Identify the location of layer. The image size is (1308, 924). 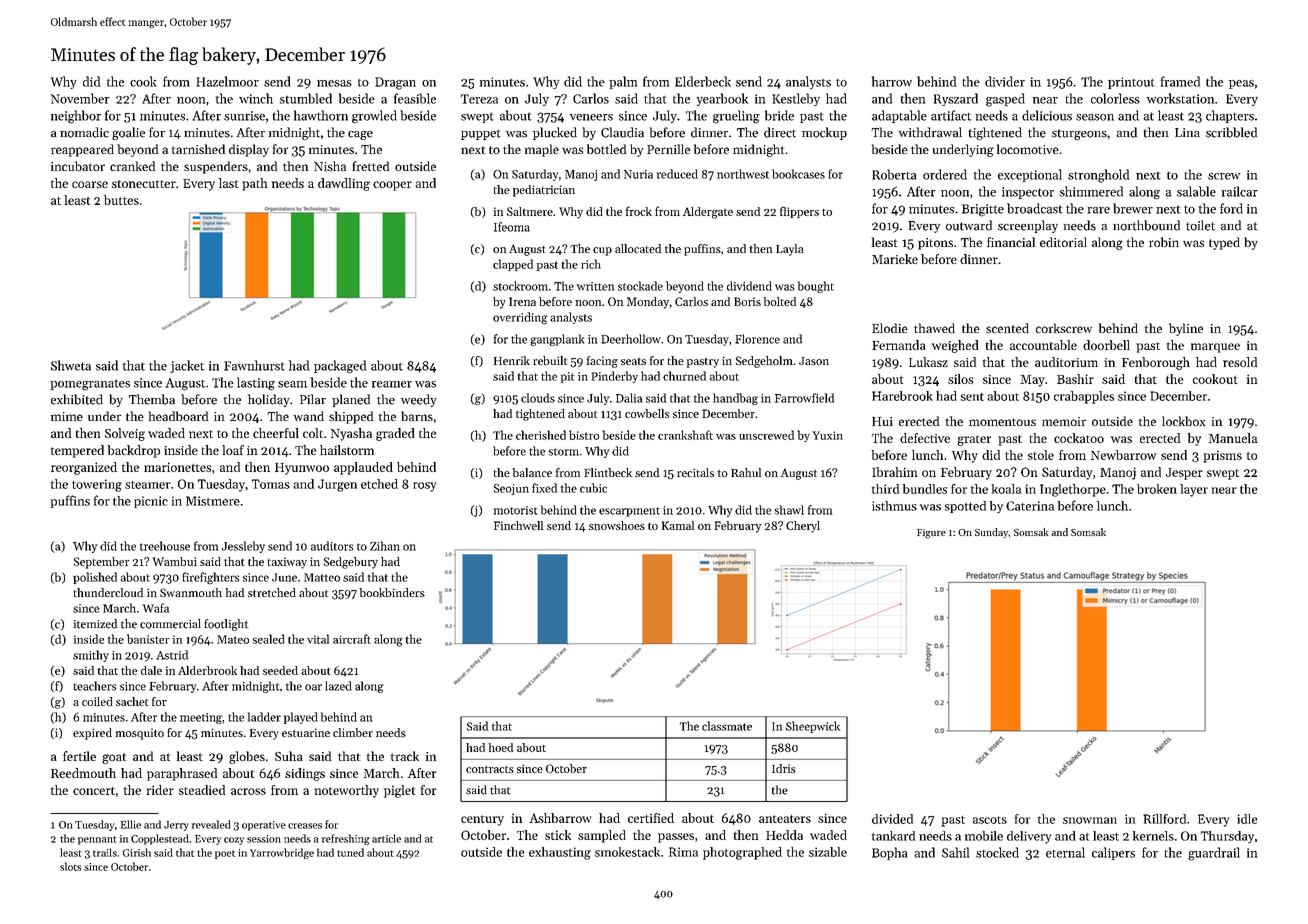
(1194, 490).
